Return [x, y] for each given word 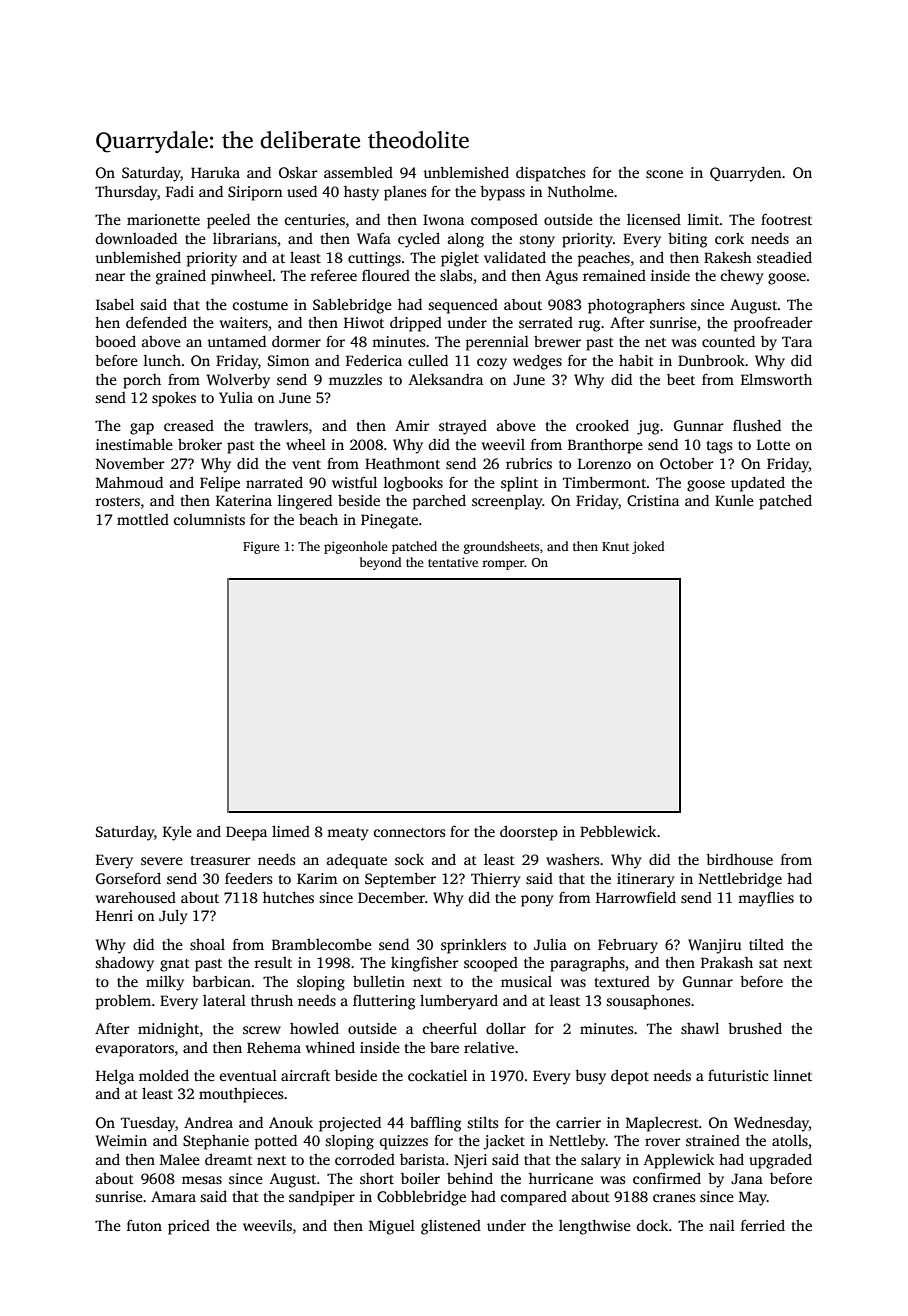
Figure [261, 548]
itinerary [645, 880]
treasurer [220, 860]
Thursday [126, 193]
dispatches [550, 174]
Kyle [177, 833]
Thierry [495, 880]
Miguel [392, 1227]
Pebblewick [618, 831]
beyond [381, 563]
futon [144, 1225]
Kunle [734, 500]
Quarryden [746, 174]
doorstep [529, 833]
